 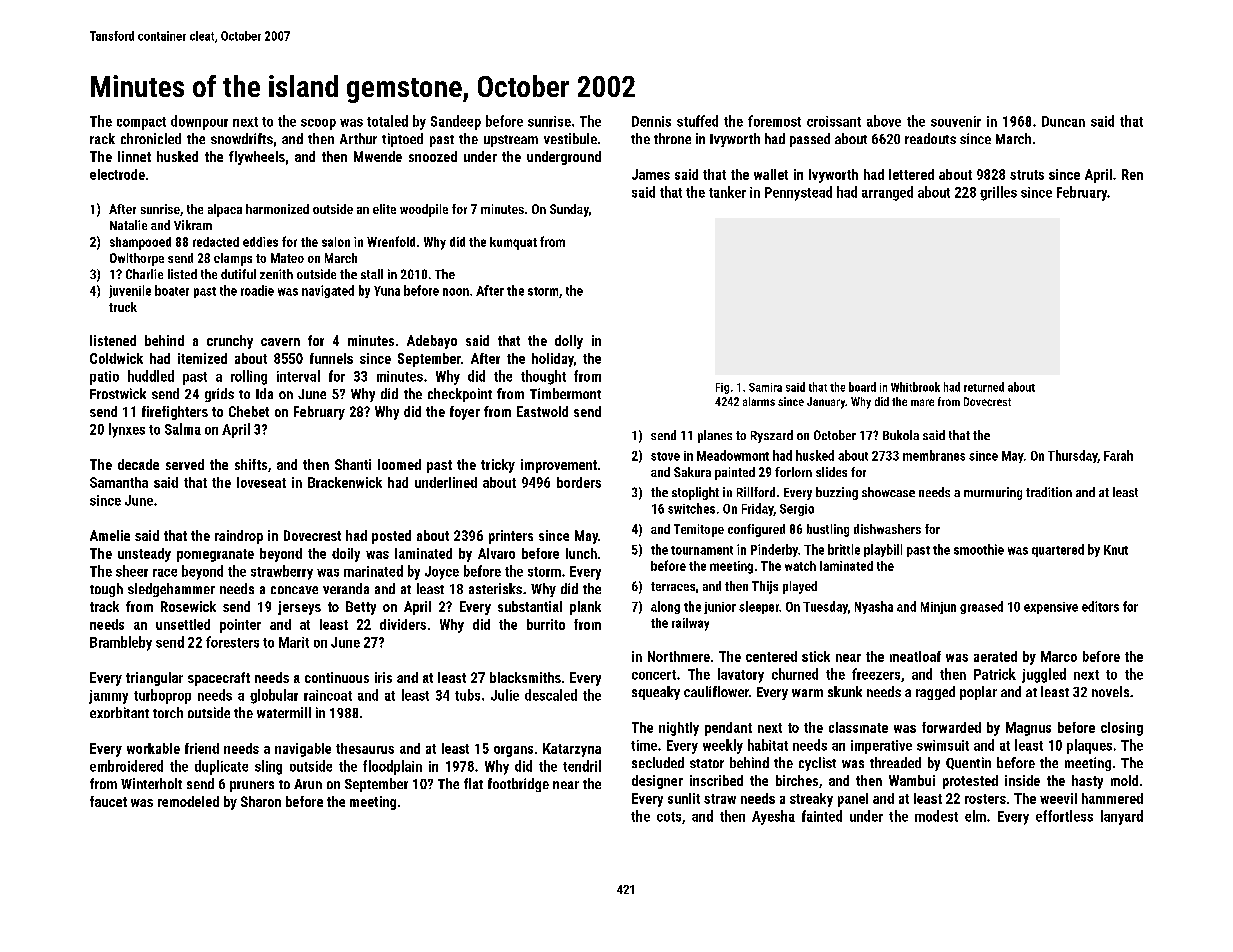 What do you see at coordinates (665, 456) in the image?
I see `stove` at bounding box center [665, 456].
